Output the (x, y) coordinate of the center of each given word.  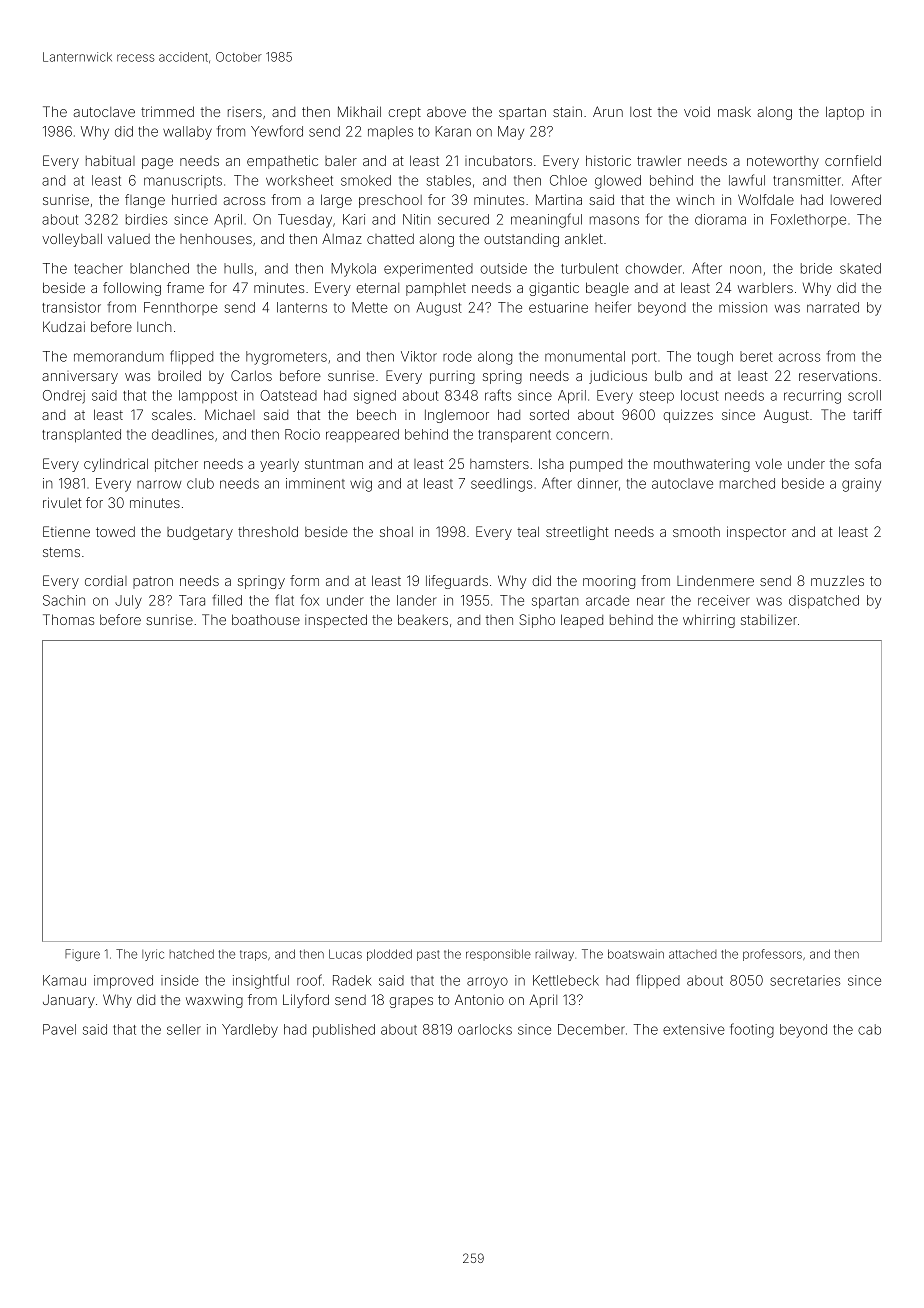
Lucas (345, 954)
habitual (110, 160)
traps (253, 955)
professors (772, 955)
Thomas (68, 619)
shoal (396, 531)
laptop (845, 113)
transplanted (81, 436)
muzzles (837, 581)
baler (341, 160)
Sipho (537, 621)
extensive (694, 1029)
